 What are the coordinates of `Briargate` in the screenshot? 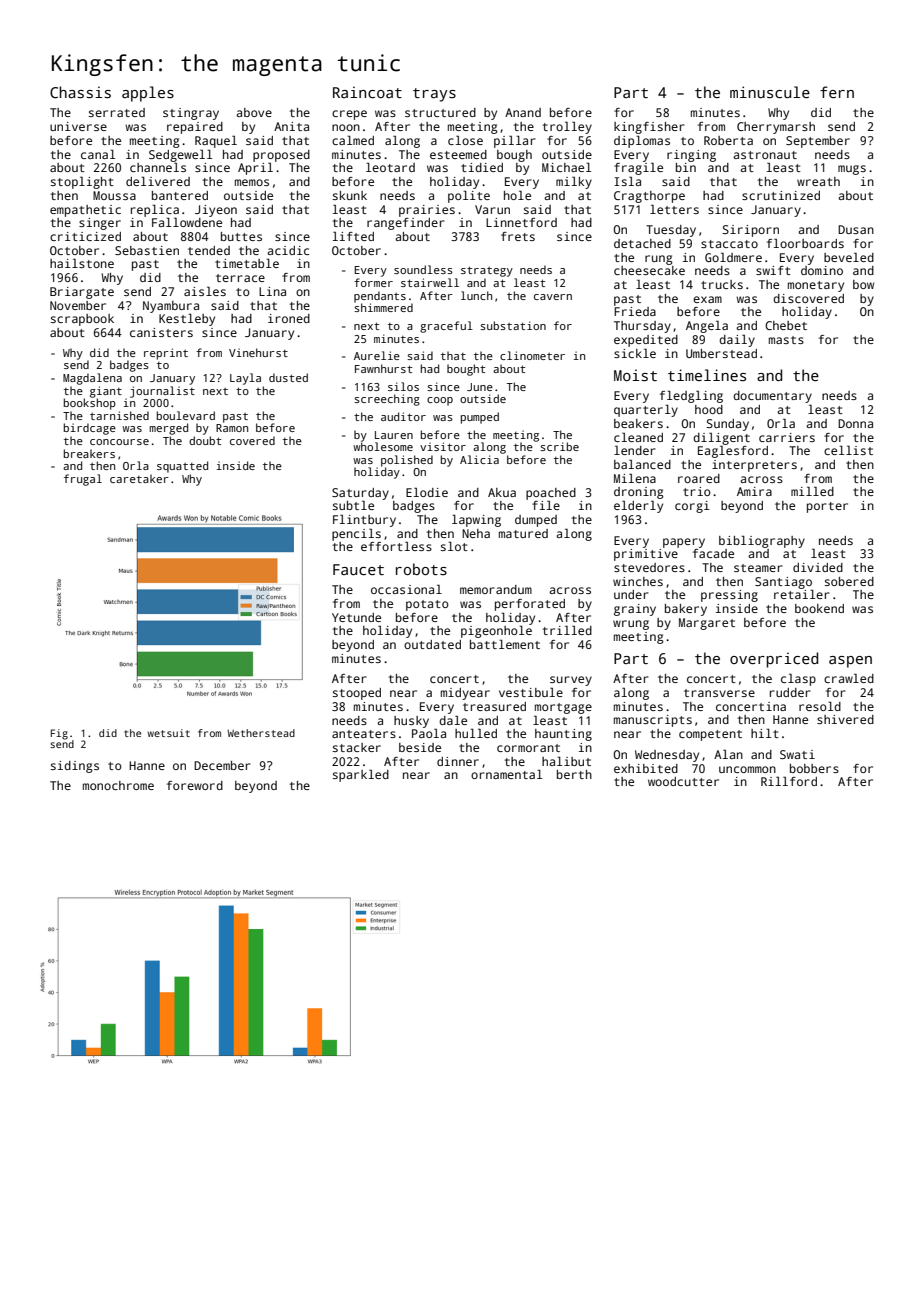 It's located at (82, 293).
